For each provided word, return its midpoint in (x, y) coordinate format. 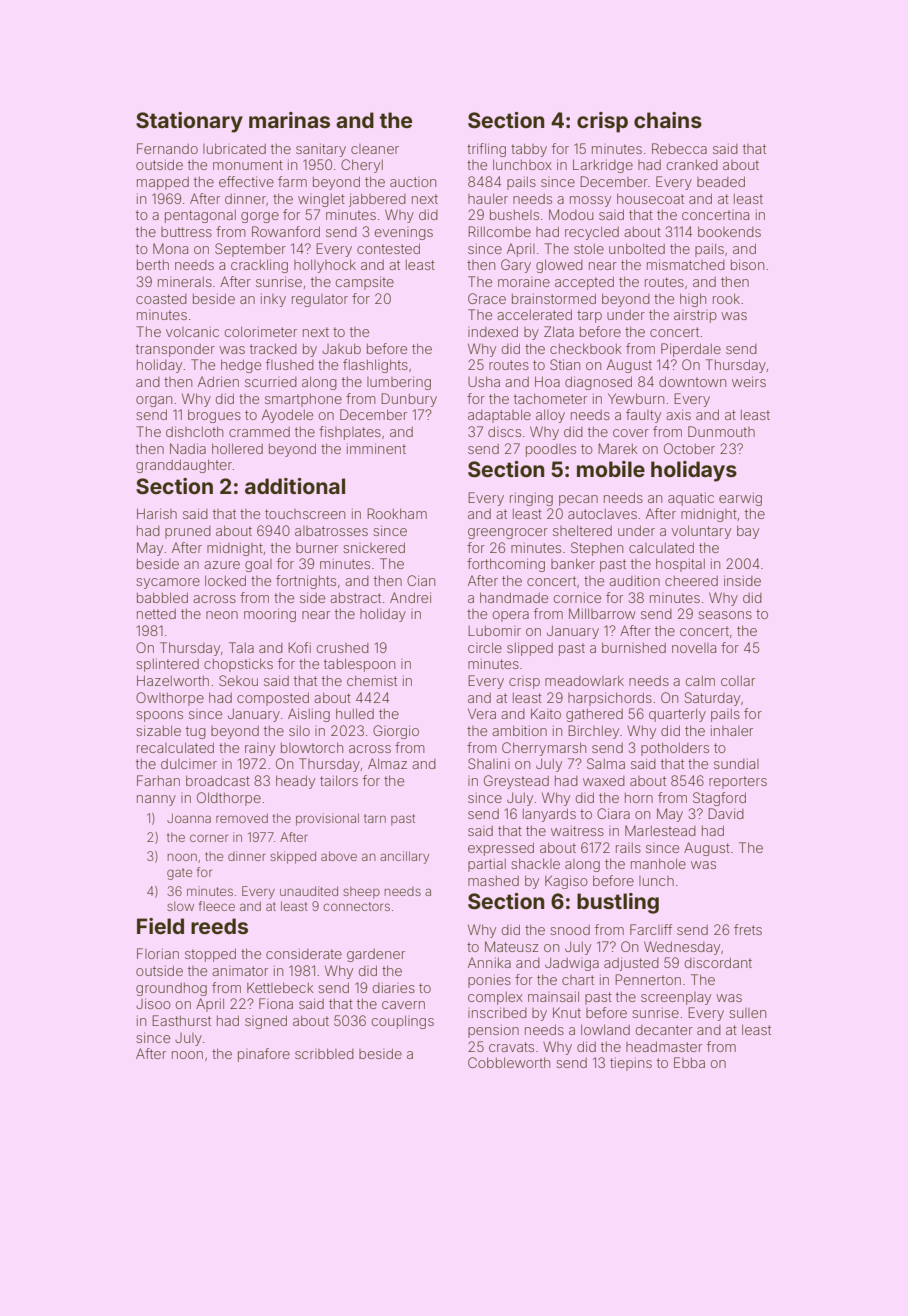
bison (747, 264)
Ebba (689, 1062)
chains (668, 120)
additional (295, 486)
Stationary (189, 122)
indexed (493, 331)
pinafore (264, 1055)
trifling (486, 150)
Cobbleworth (509, 1062)
